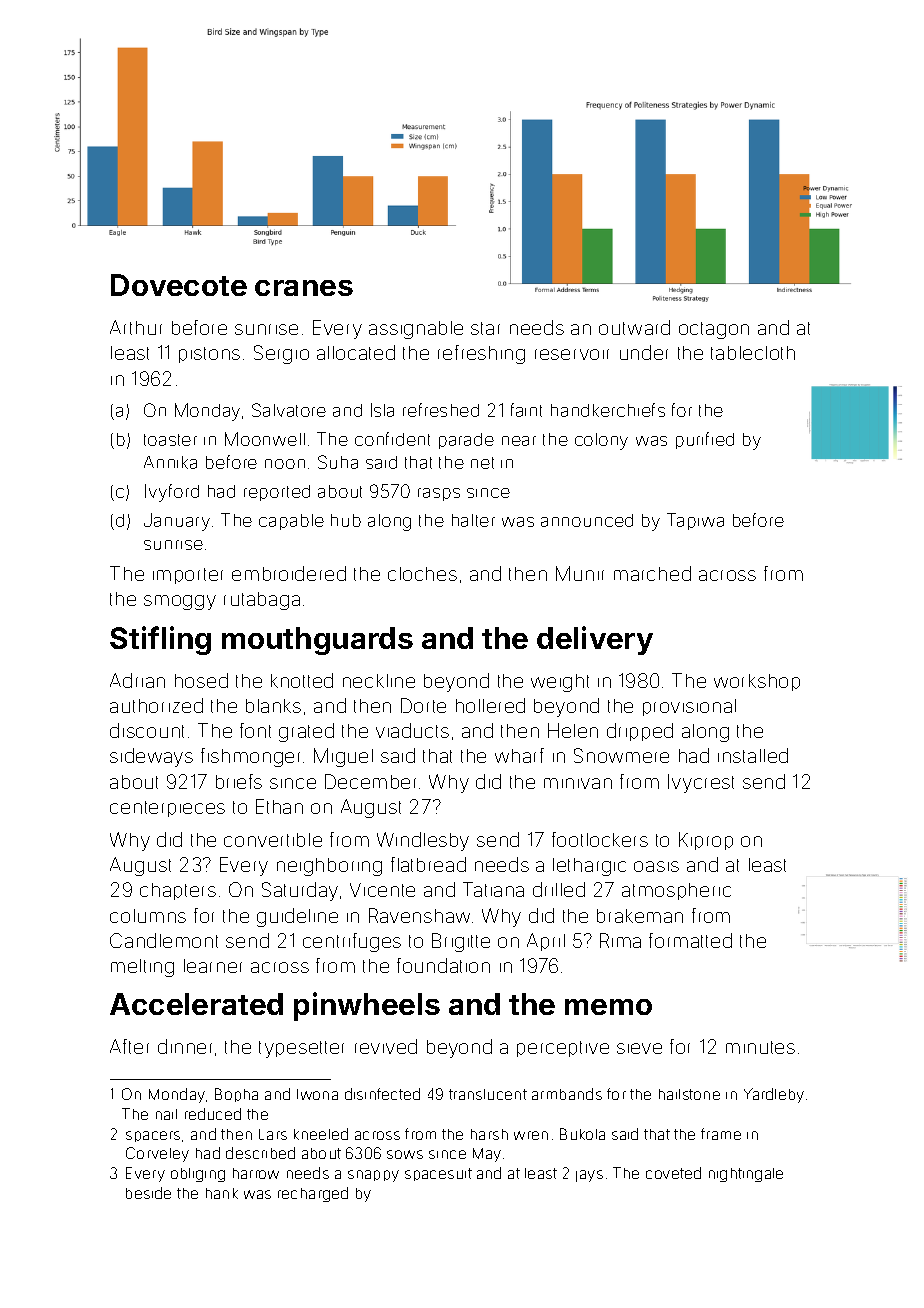  I want to click on After, so click(129, 1046).
